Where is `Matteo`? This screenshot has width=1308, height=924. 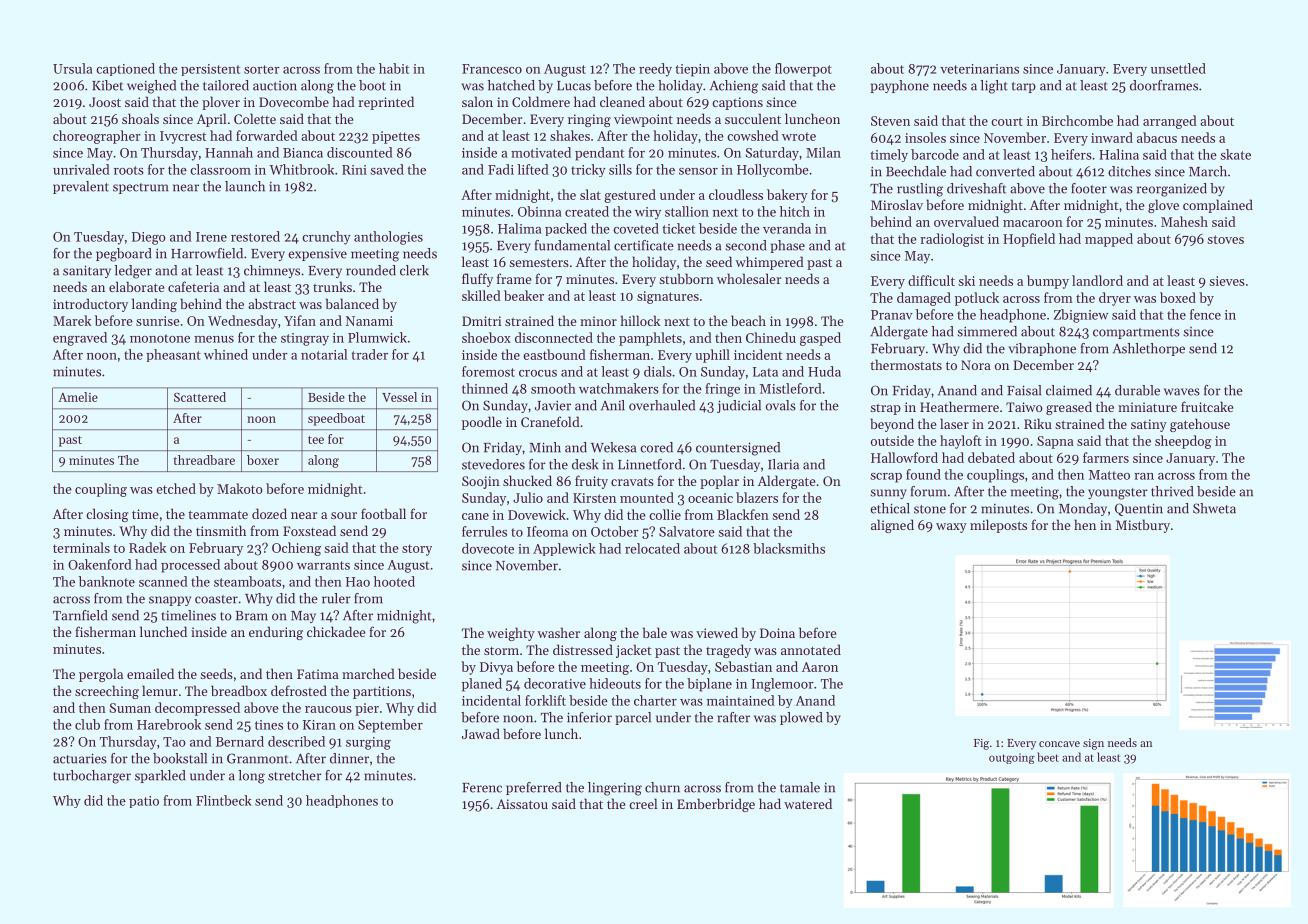 Matteo is located at coordinates (1109, 475).
